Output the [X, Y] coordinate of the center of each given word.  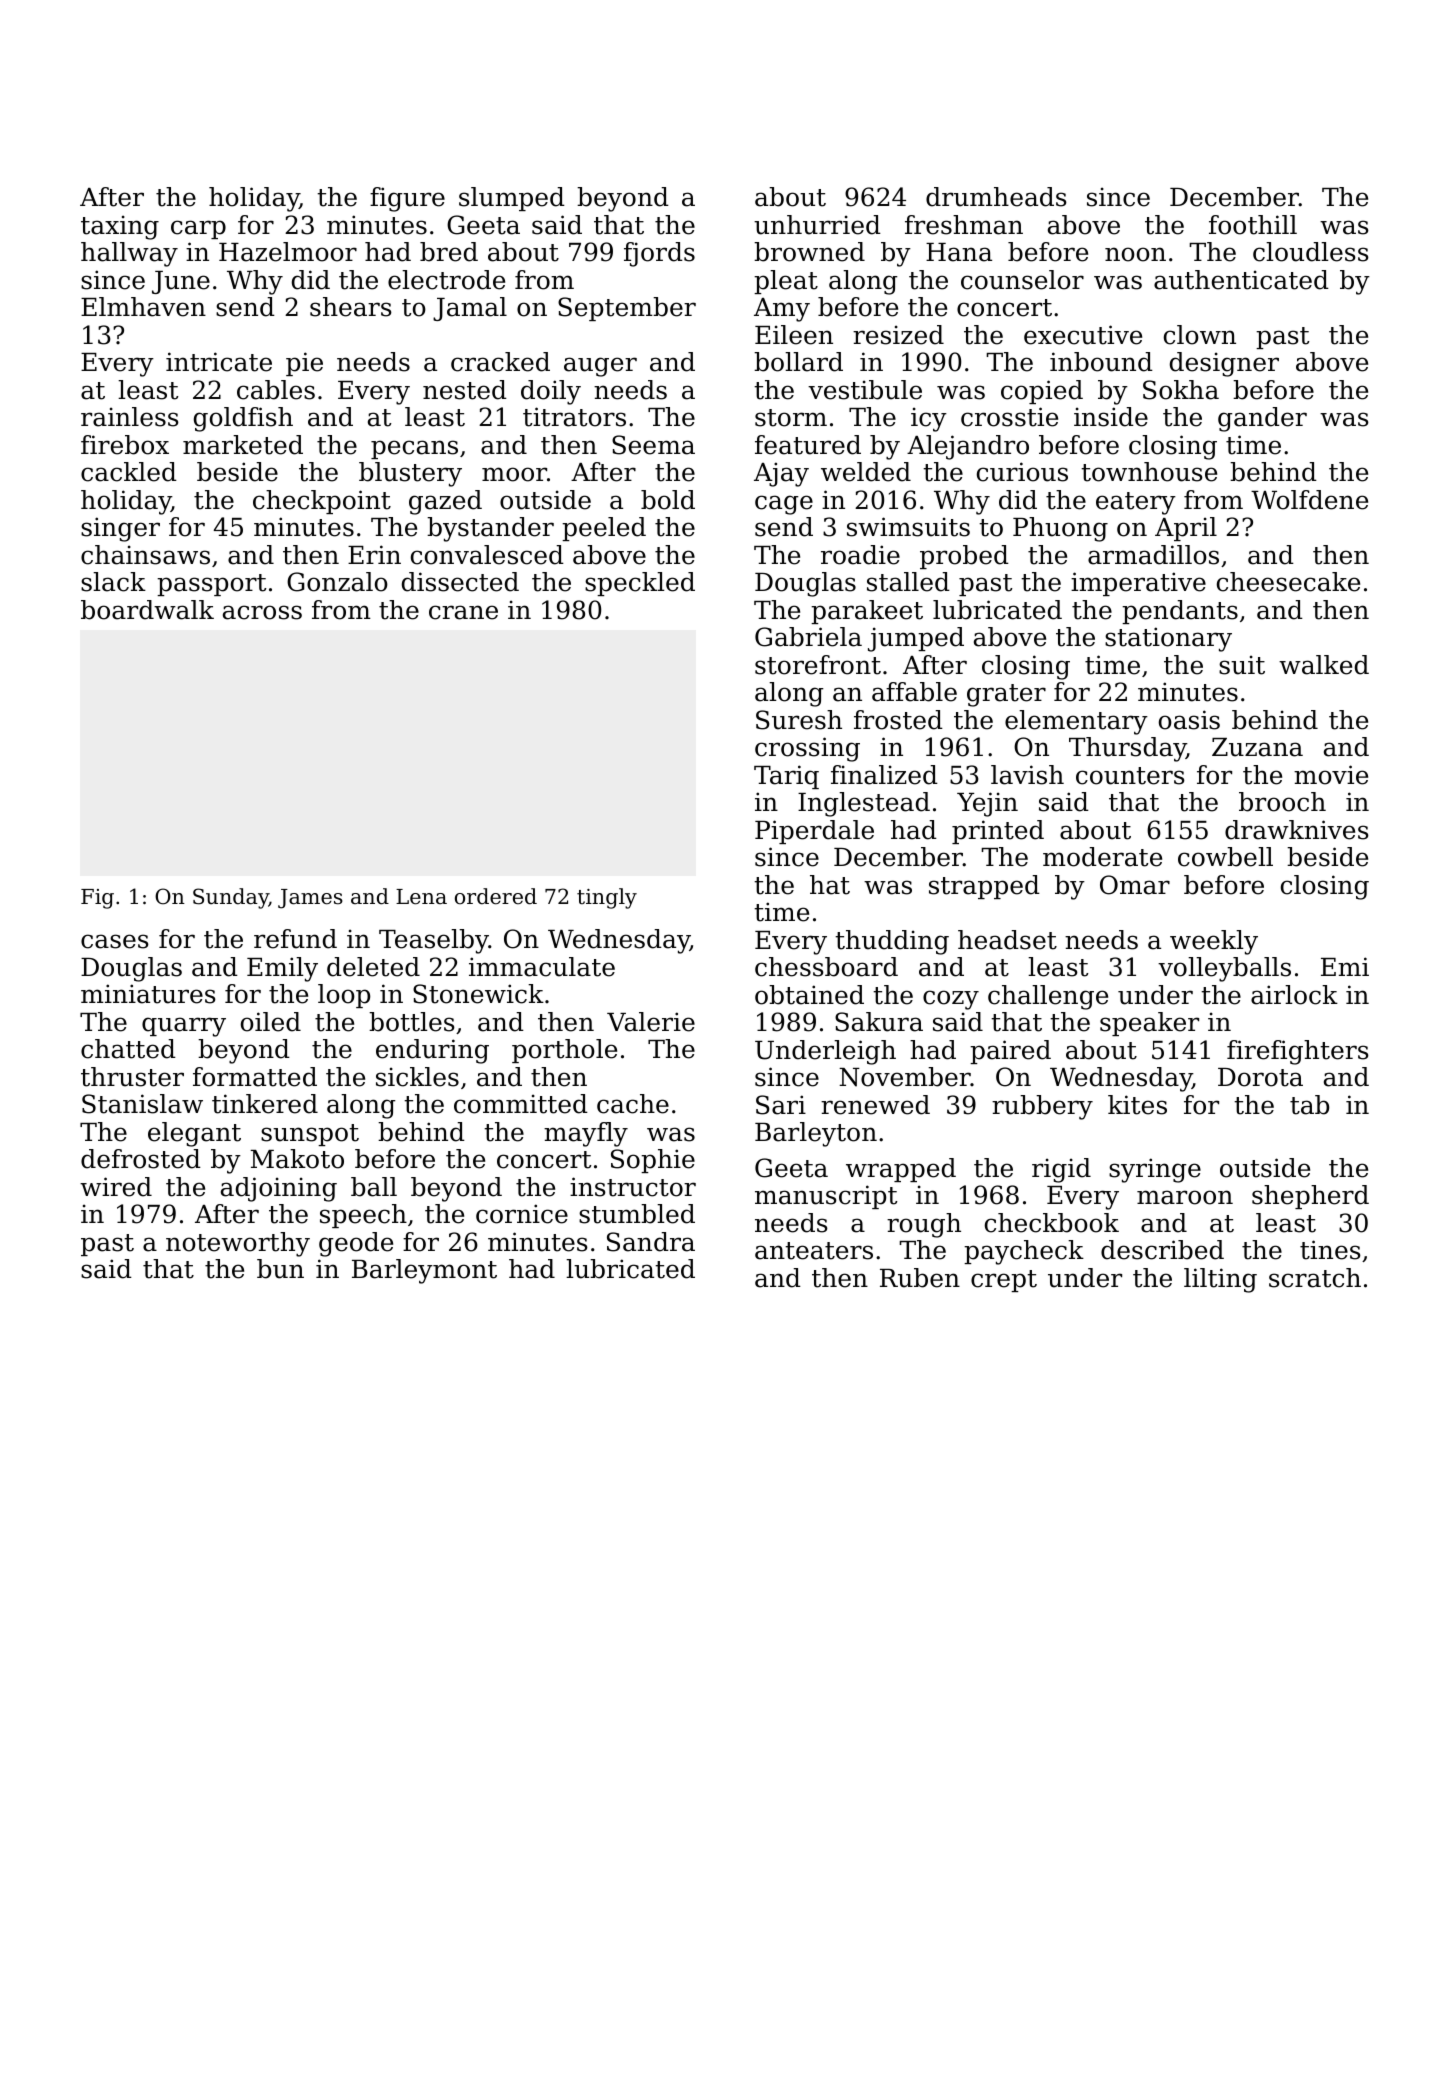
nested [465, 390]
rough [924, 1225]
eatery [1136, 503]
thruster [132, 1077]
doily [551, 392]
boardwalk [147, 610]
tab [1309, 1105]
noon [1135, 254]
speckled [640, 584]
